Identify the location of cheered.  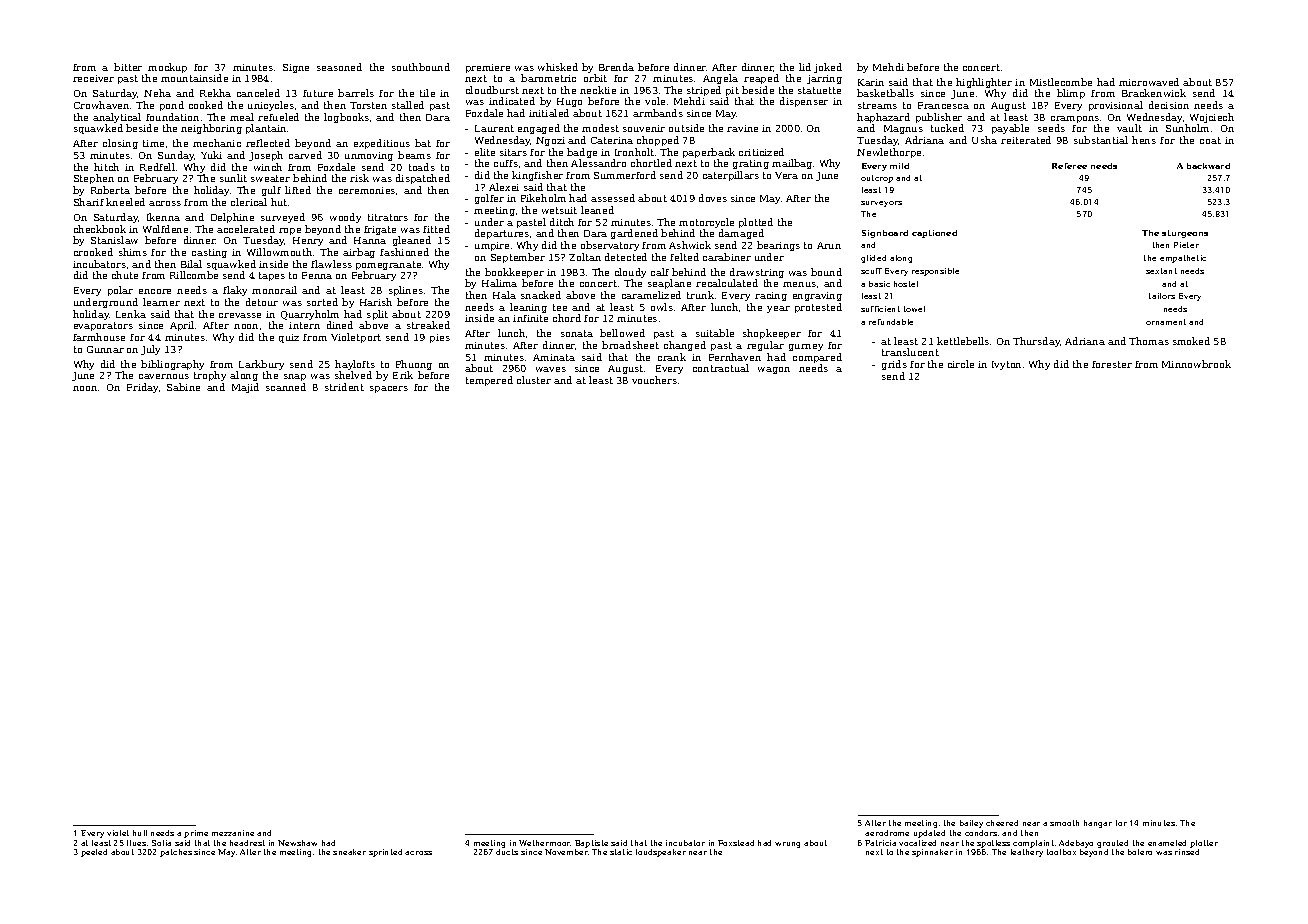
(1002, 823).
